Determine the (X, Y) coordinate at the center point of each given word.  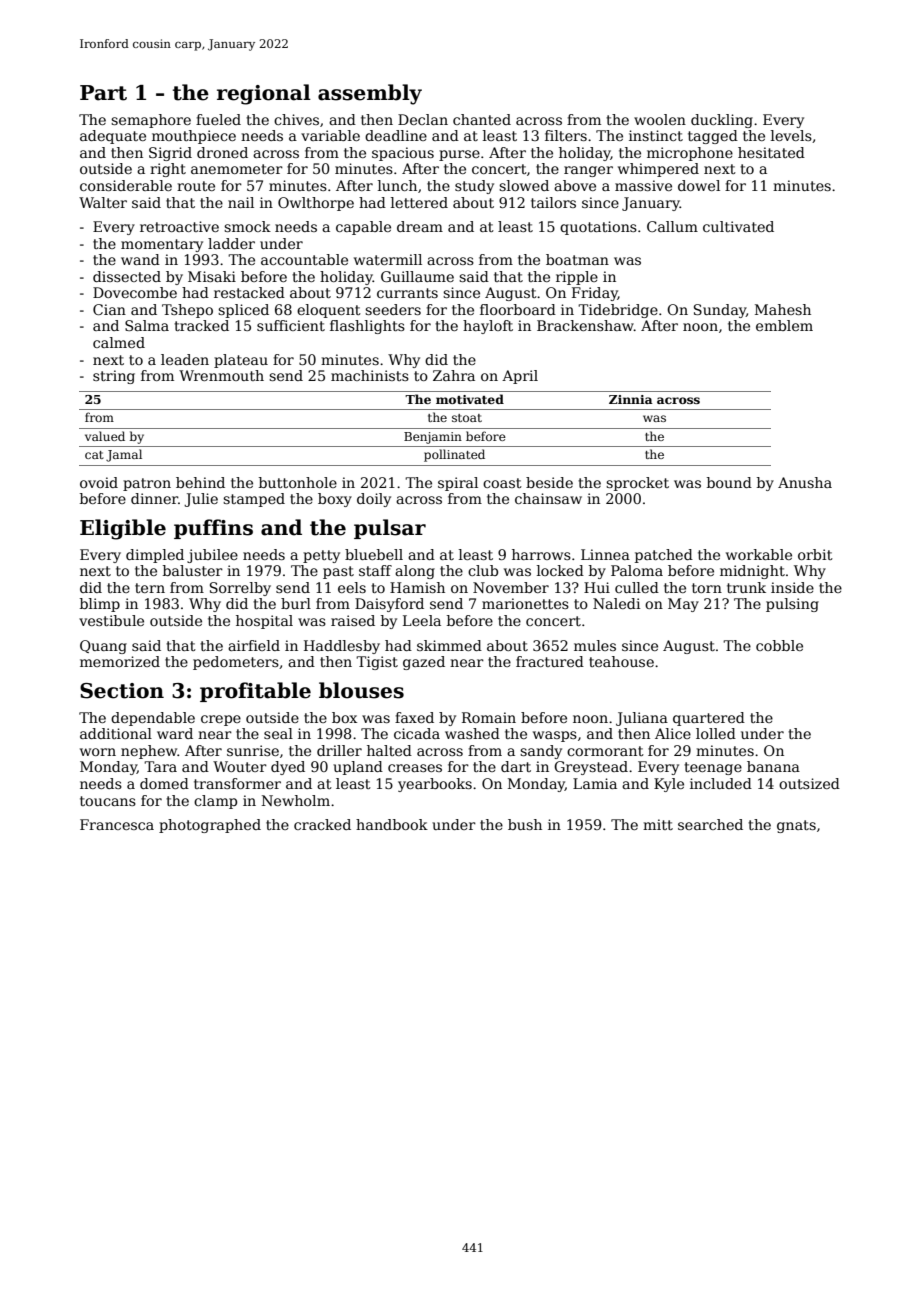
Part (103, 93)
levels (791, 135)
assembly (370, 94)
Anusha (805, 482)
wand (140, 259)
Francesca (117, 824)
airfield (254, 645)
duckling (722, 121)
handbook (392, 824)
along (415, 572)
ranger (588, 171)
